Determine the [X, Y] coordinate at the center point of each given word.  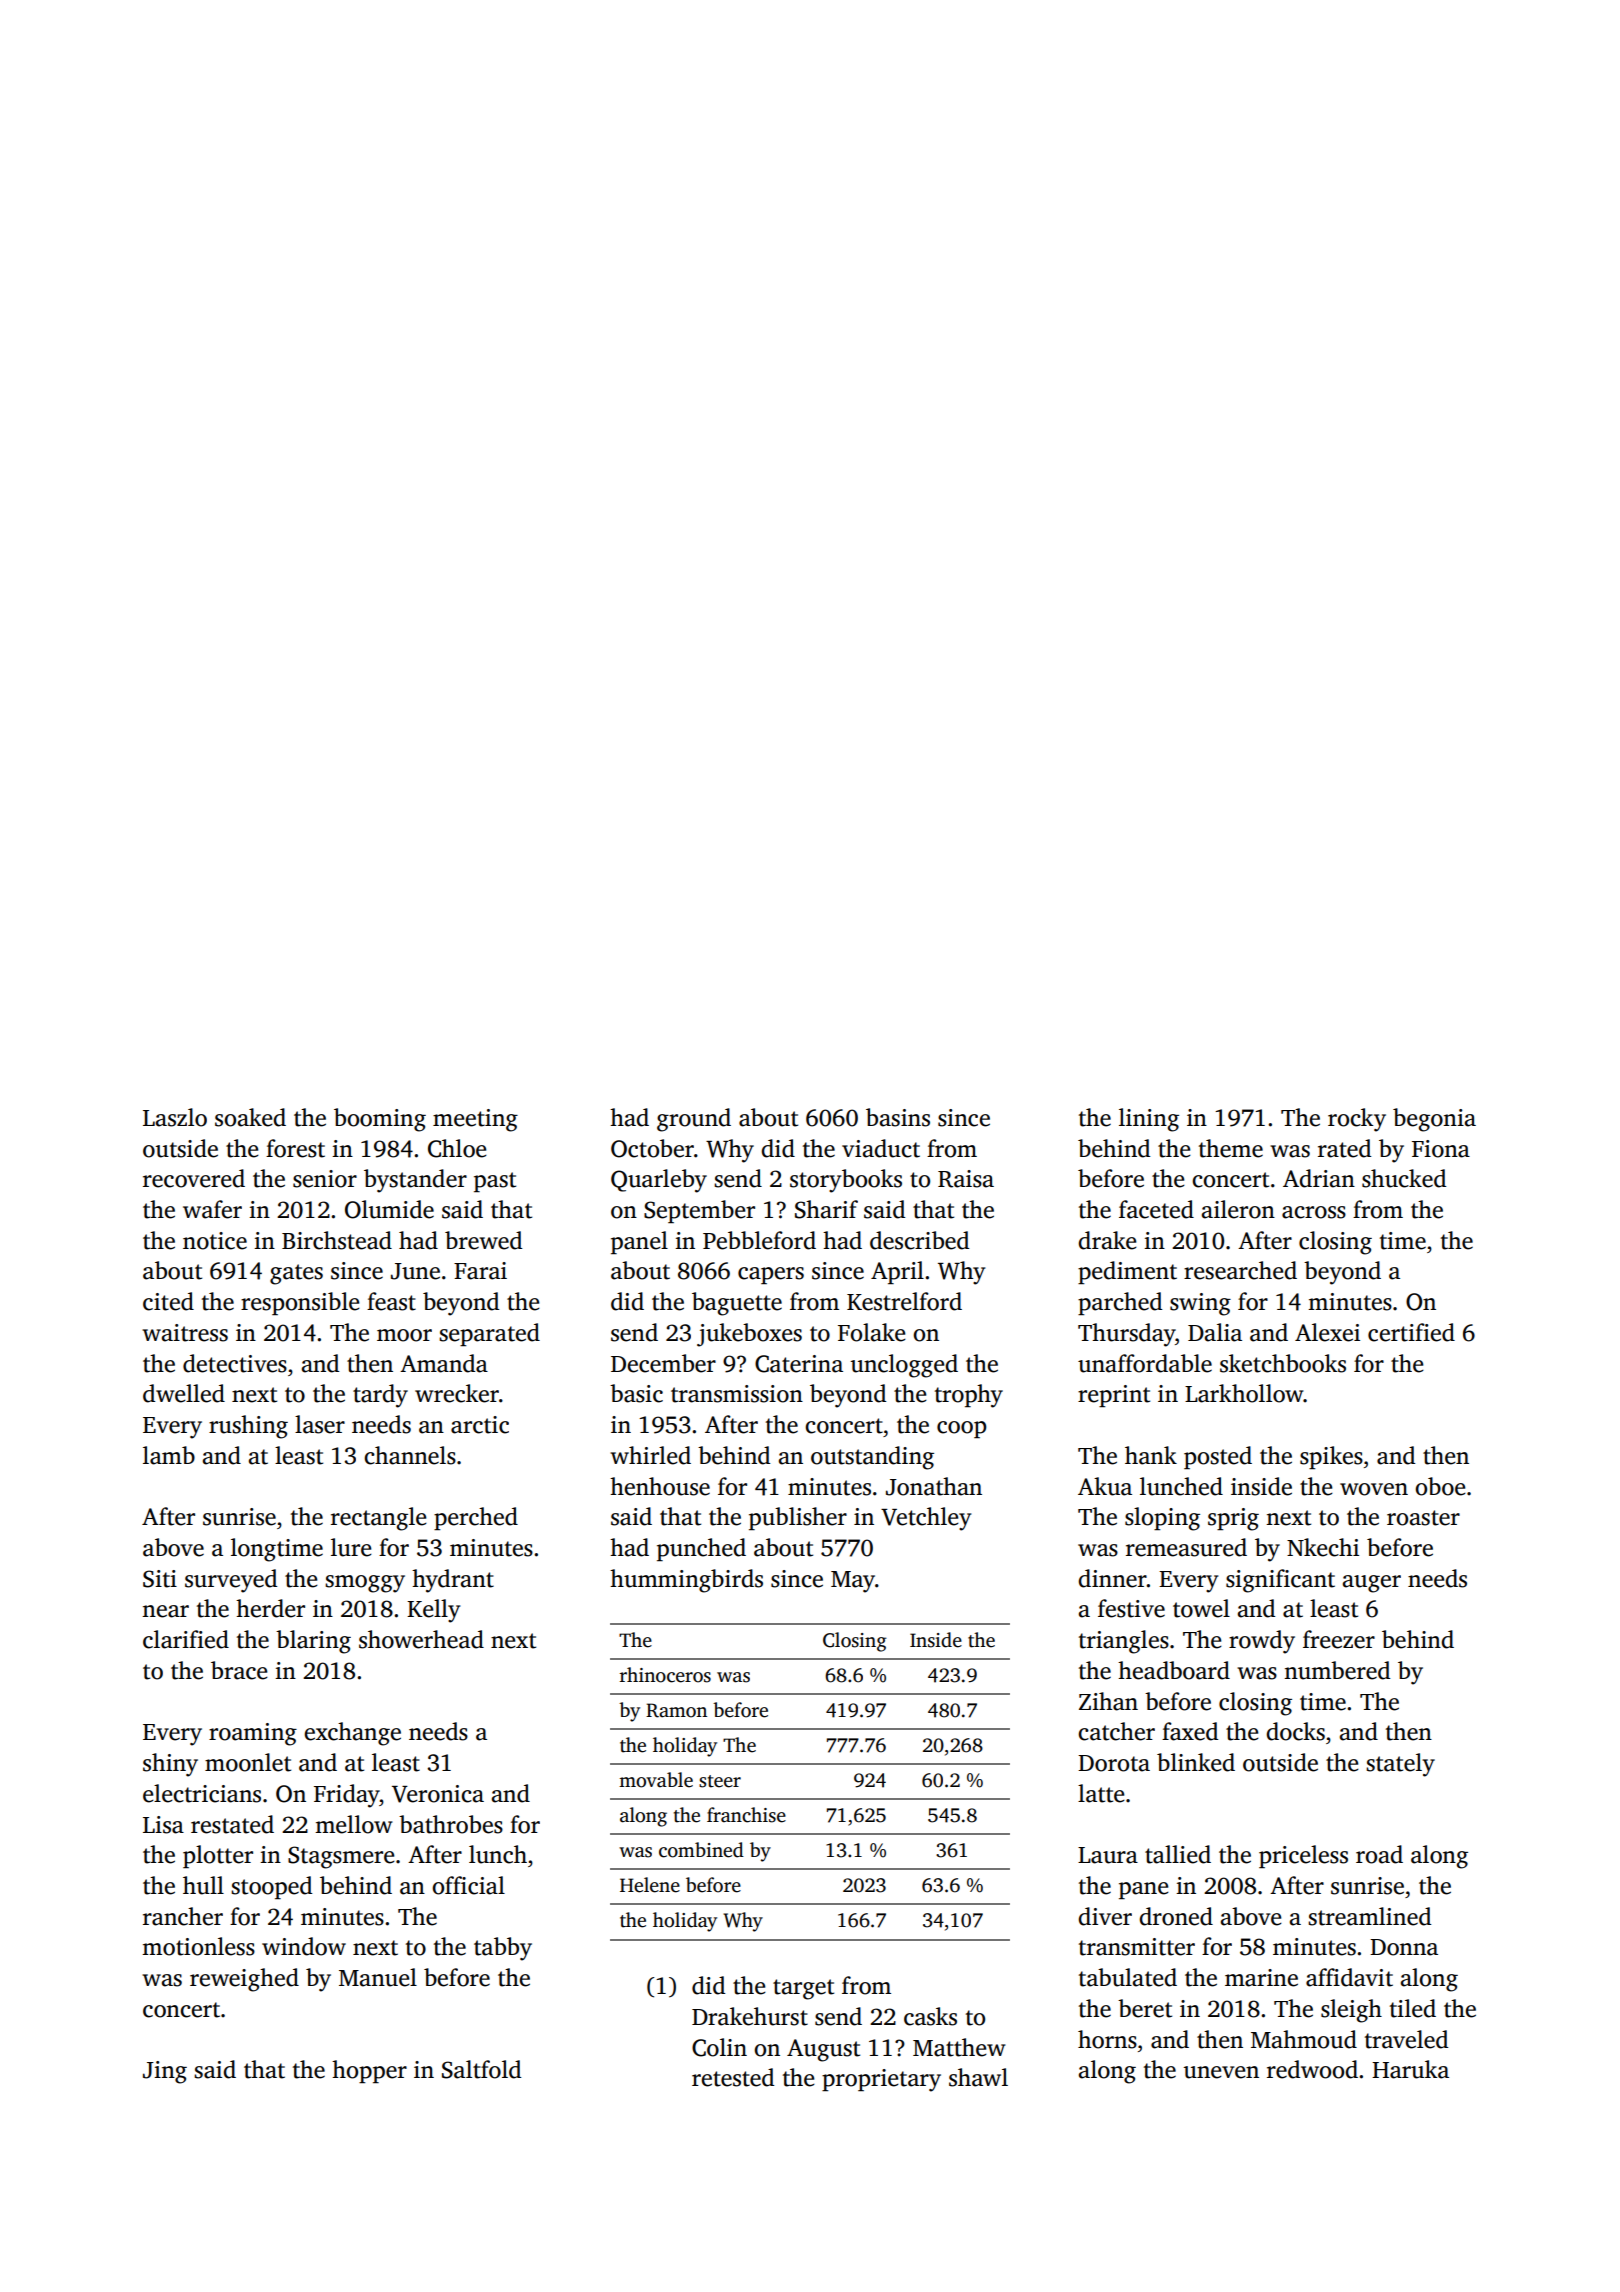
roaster [1423, 1518]
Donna [1404, 1947]
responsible [300, 1303]
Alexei [1327, 1332]
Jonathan [934, 1486]
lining [1149, 1120]
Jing [165, 2072]
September [699, 1211]
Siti [160, 1579]
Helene [650, 1885]
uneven [1221, 2072]
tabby [503, 1949]
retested [733, 2077]
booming [380, 1120]
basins [898, 1117]
